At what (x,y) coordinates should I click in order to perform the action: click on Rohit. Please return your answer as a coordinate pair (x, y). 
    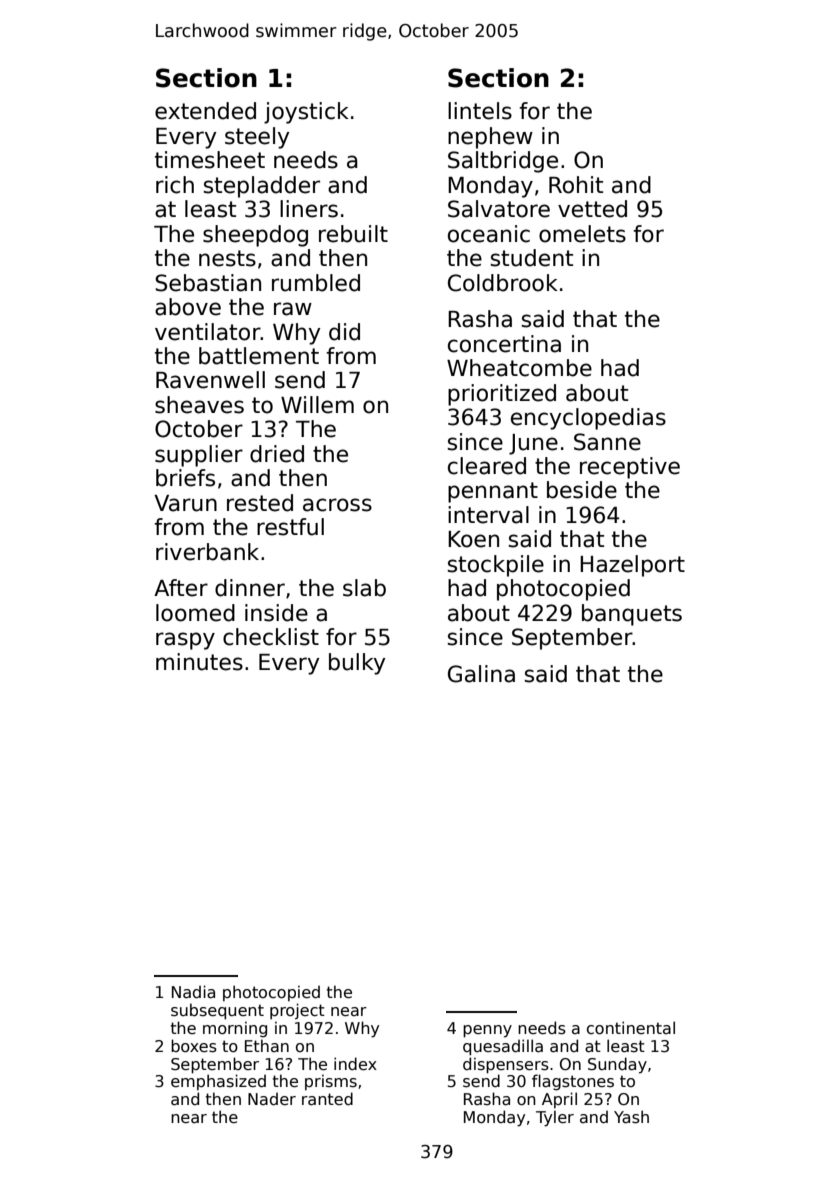
    Looking at the image, I should click on (576, 185).
